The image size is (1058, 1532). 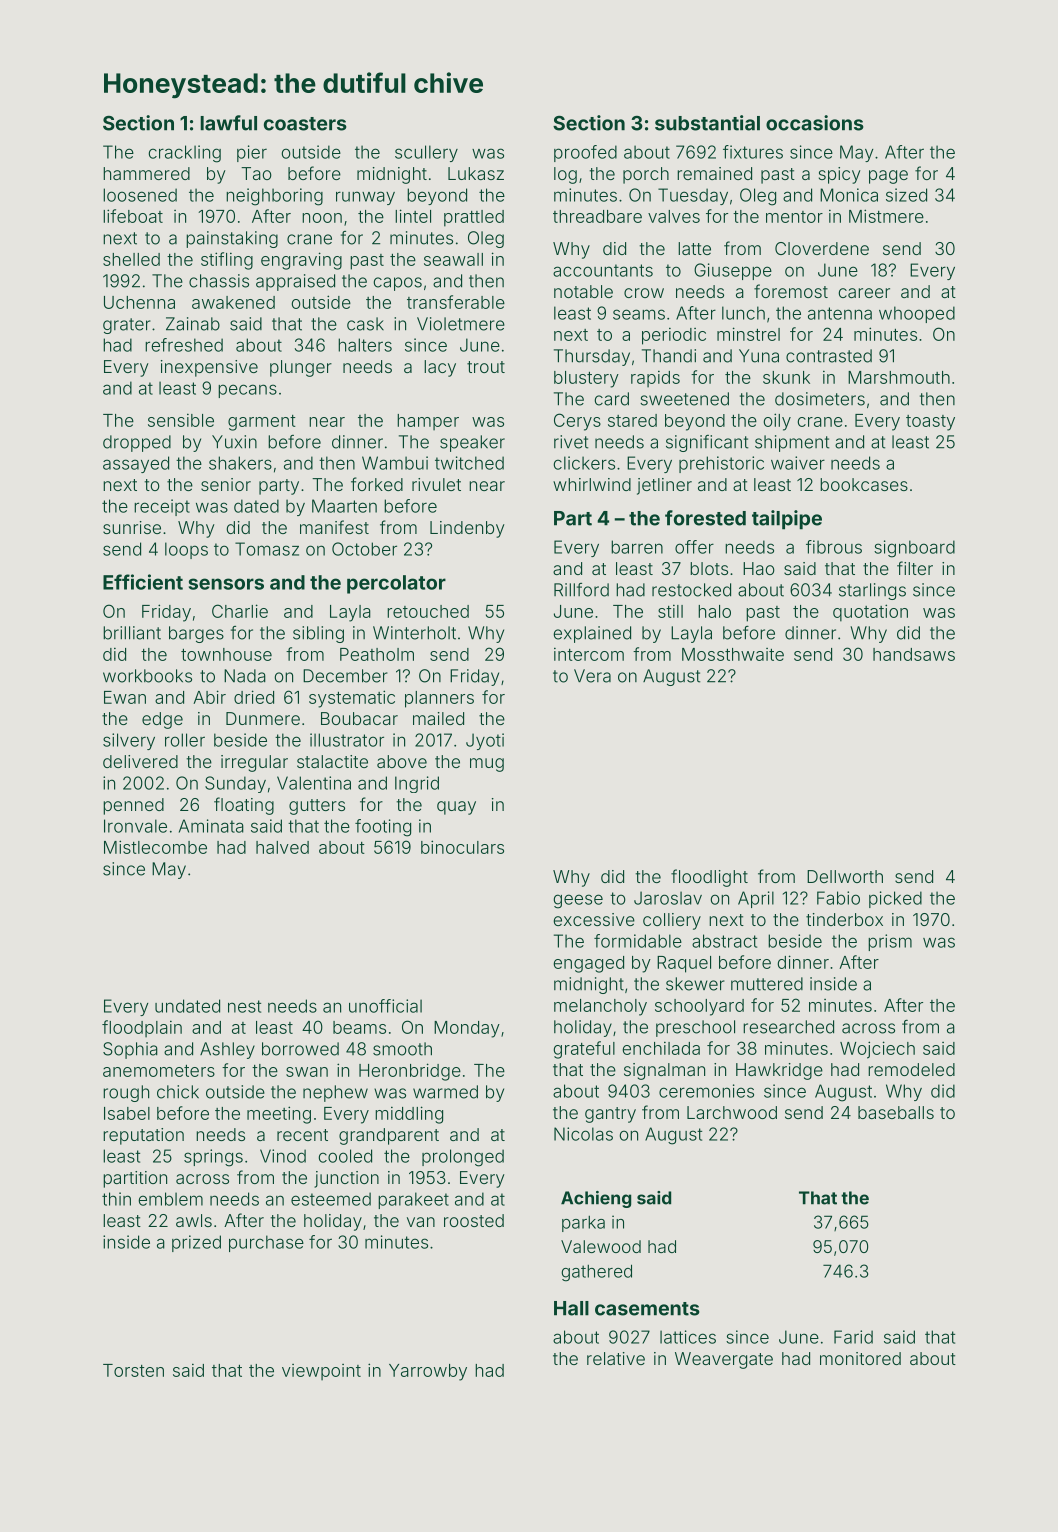 What do you see at coordinates (586, 379) in the page?
I see `blustery` at bounding box center [586, 379].
